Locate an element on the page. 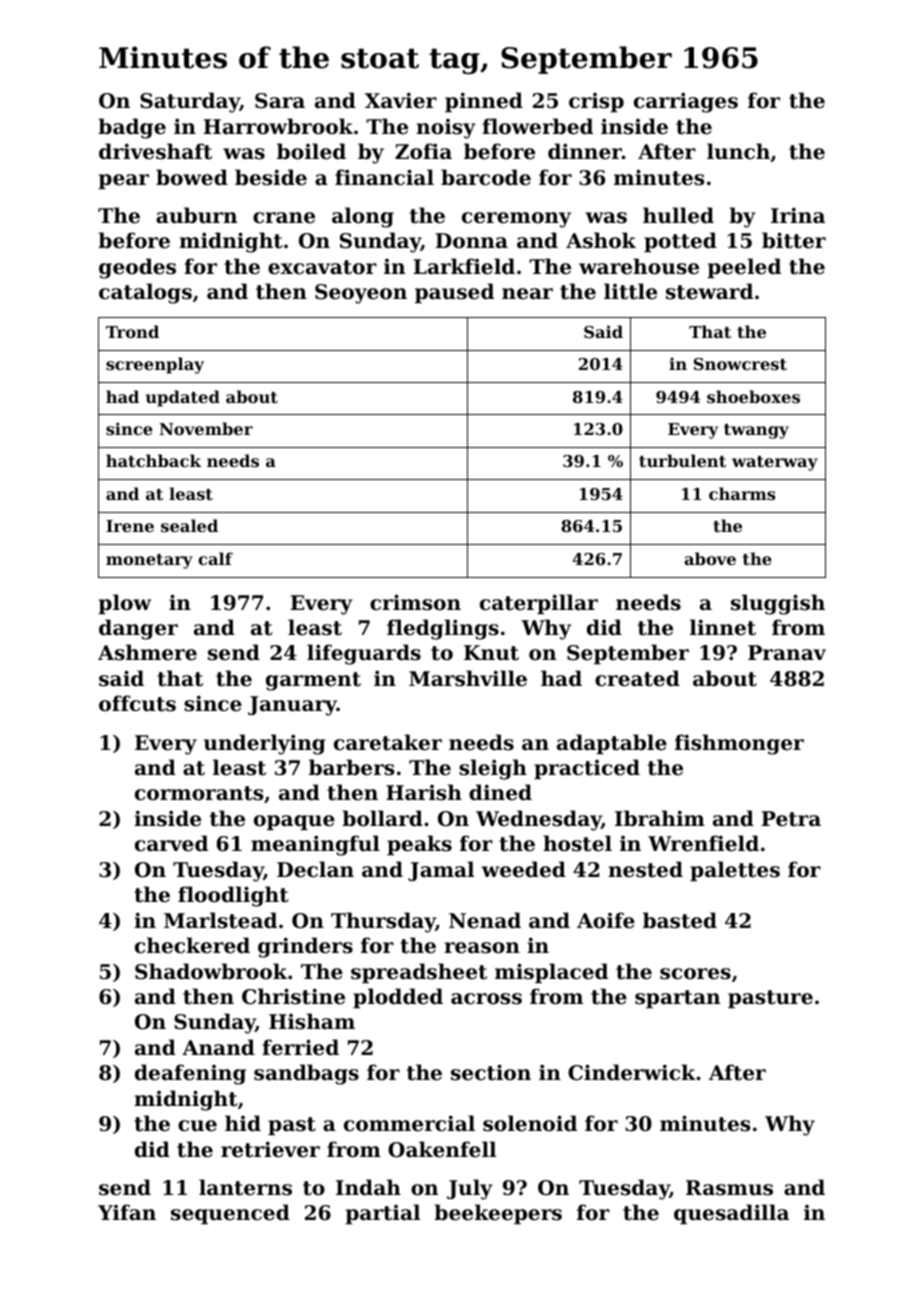 Image resolution: width=924 pixels, height=1308 pixels. deafening is located at coordinates (190, 1074).
